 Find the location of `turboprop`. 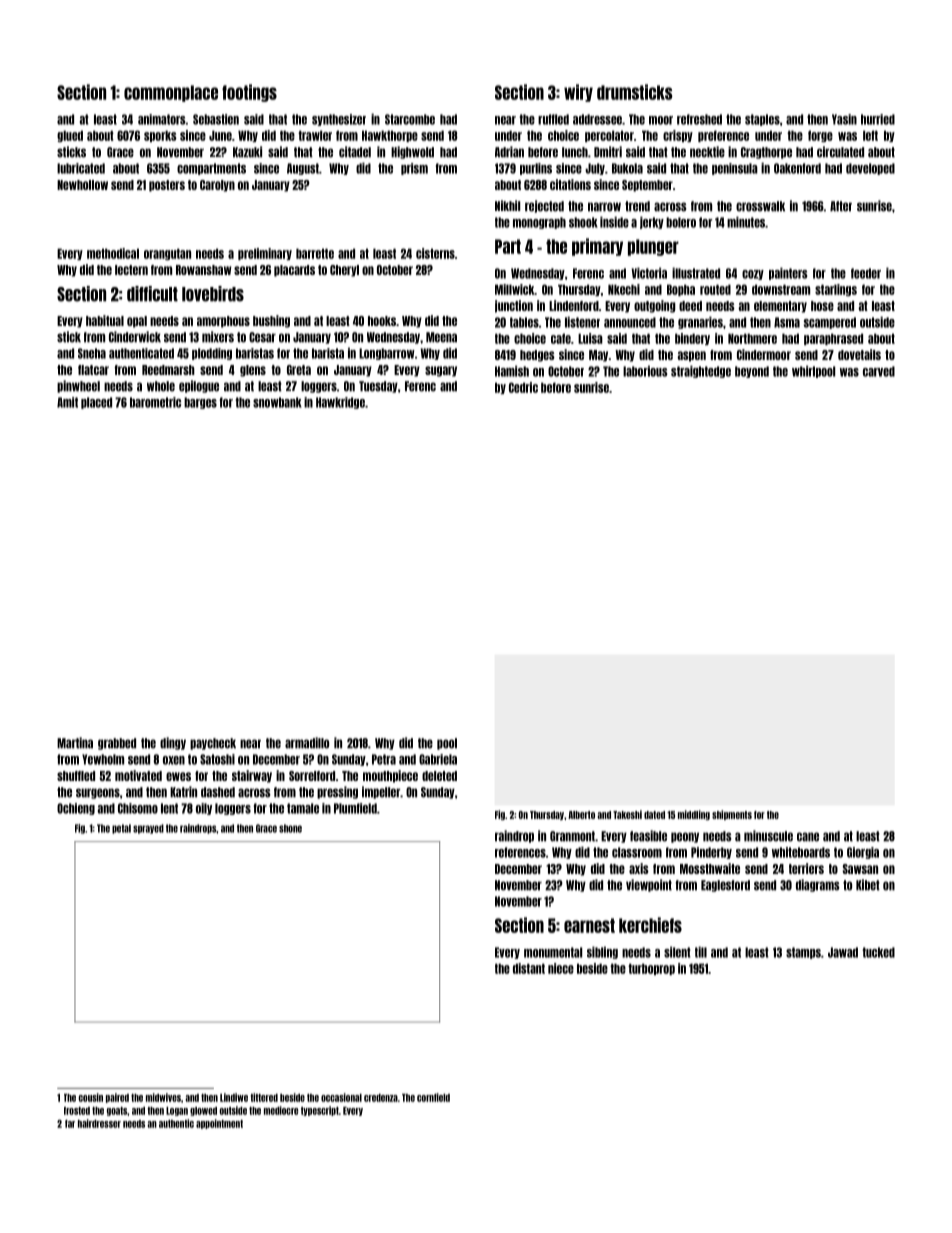

turboprop is located at coordinates (651, 969).
